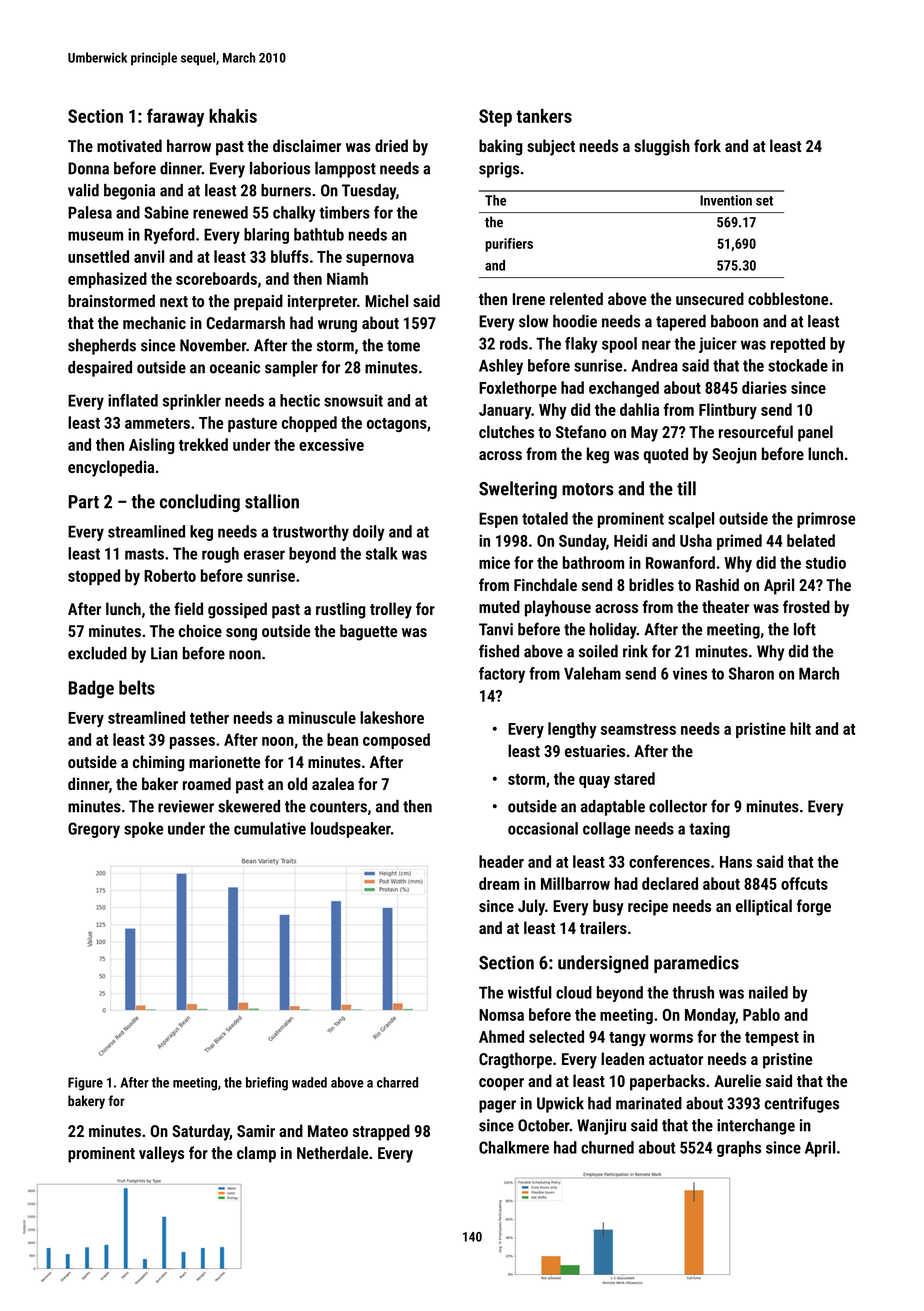 The width and height of the page is (924, 1311). What do you see at coordinates (529, 299) in the page?
I see `Irene` at bounding box center [529, 299].
